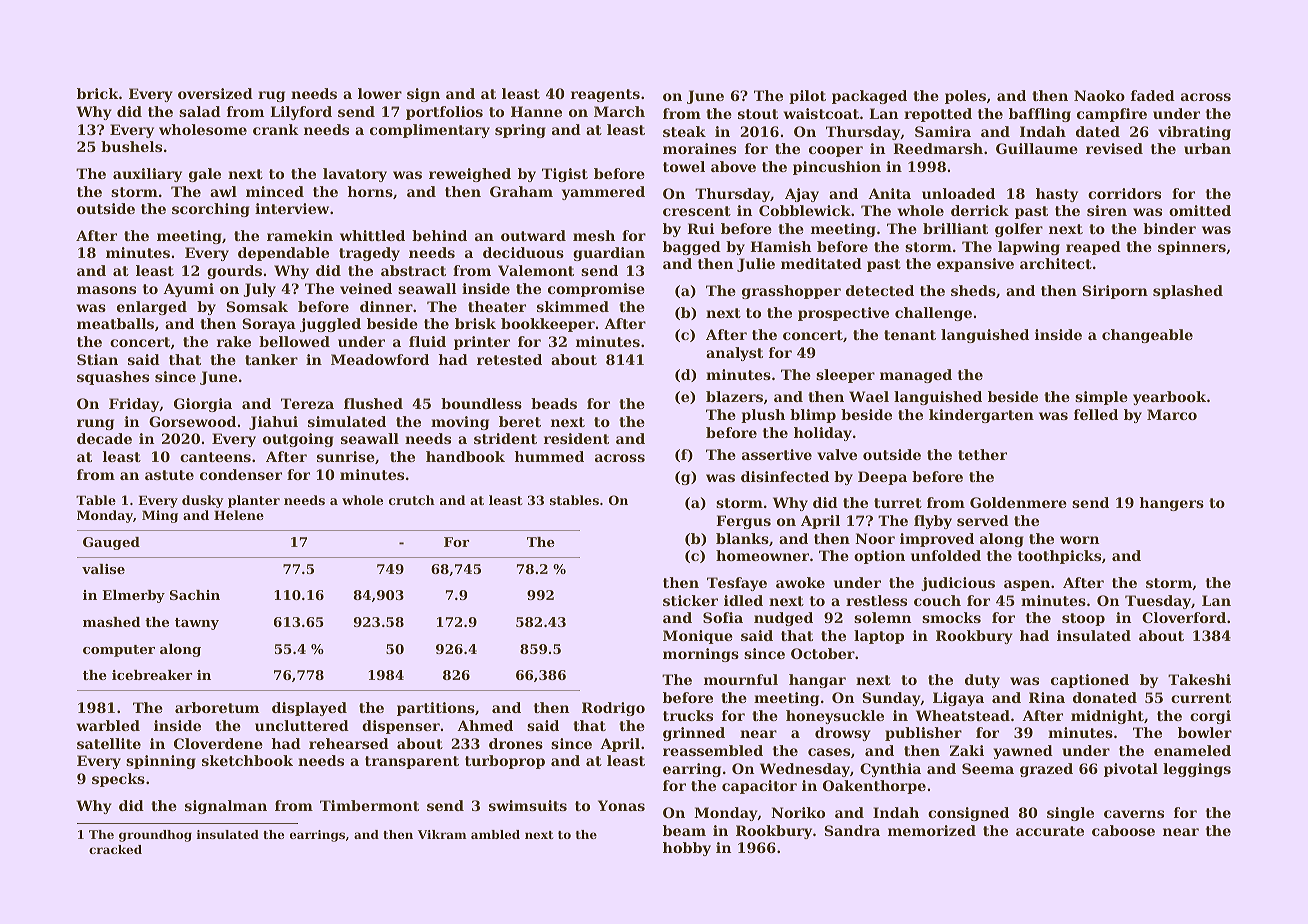 Image resolution: width=1308 pixels, height=924 pixels. I want to click on lower, so click(380, 93).
